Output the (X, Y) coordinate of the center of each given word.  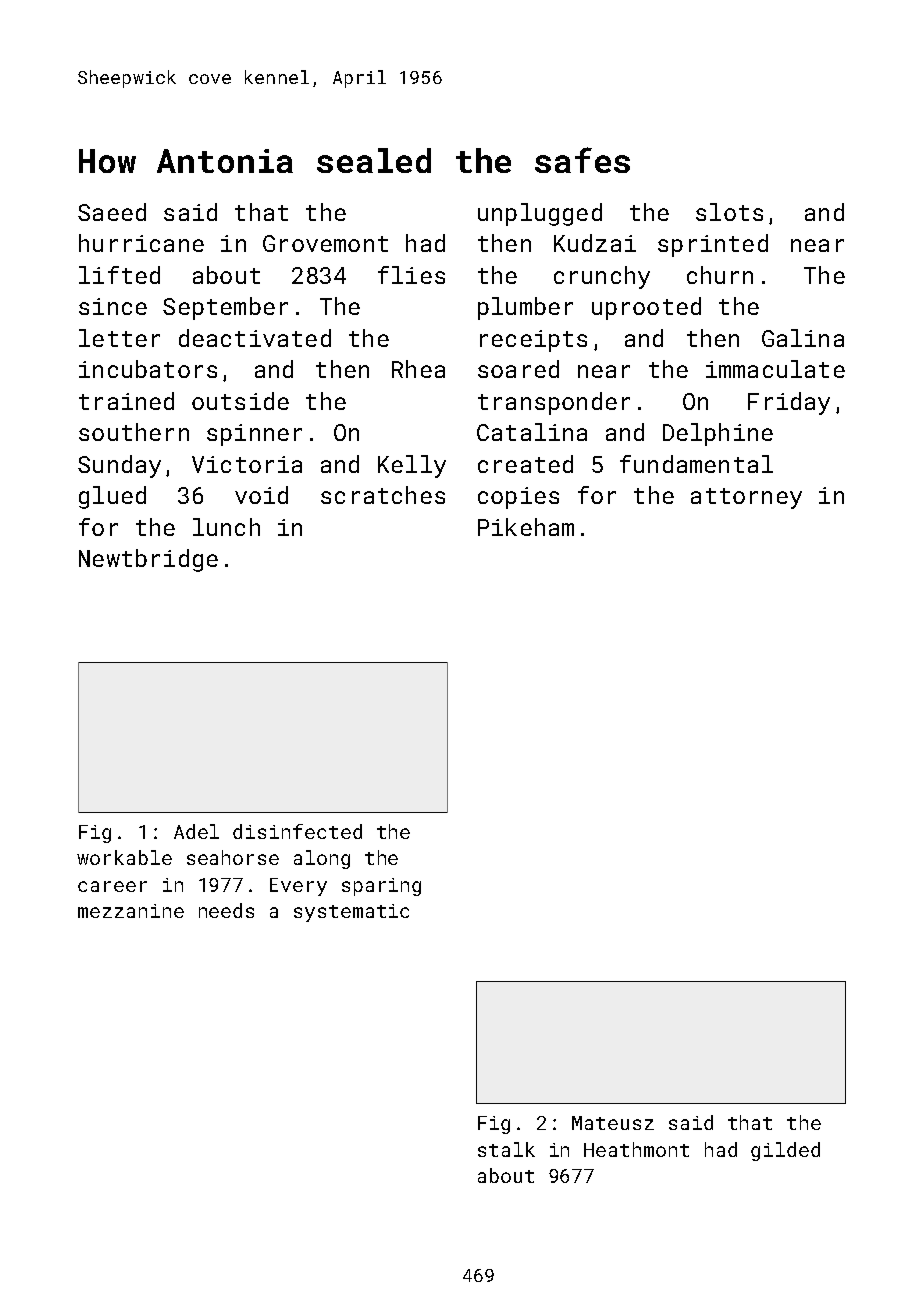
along (322, 859)
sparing (381, 887)
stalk (506, 1149)
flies (411, 275)
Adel (196, 831)
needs (226, 910)
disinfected (297, 831)
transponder (554, 403)
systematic (351, 913)
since (113, 306)
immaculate (775, 369)
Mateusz (613, 1123)
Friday (789, 403)
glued (112, 497)
